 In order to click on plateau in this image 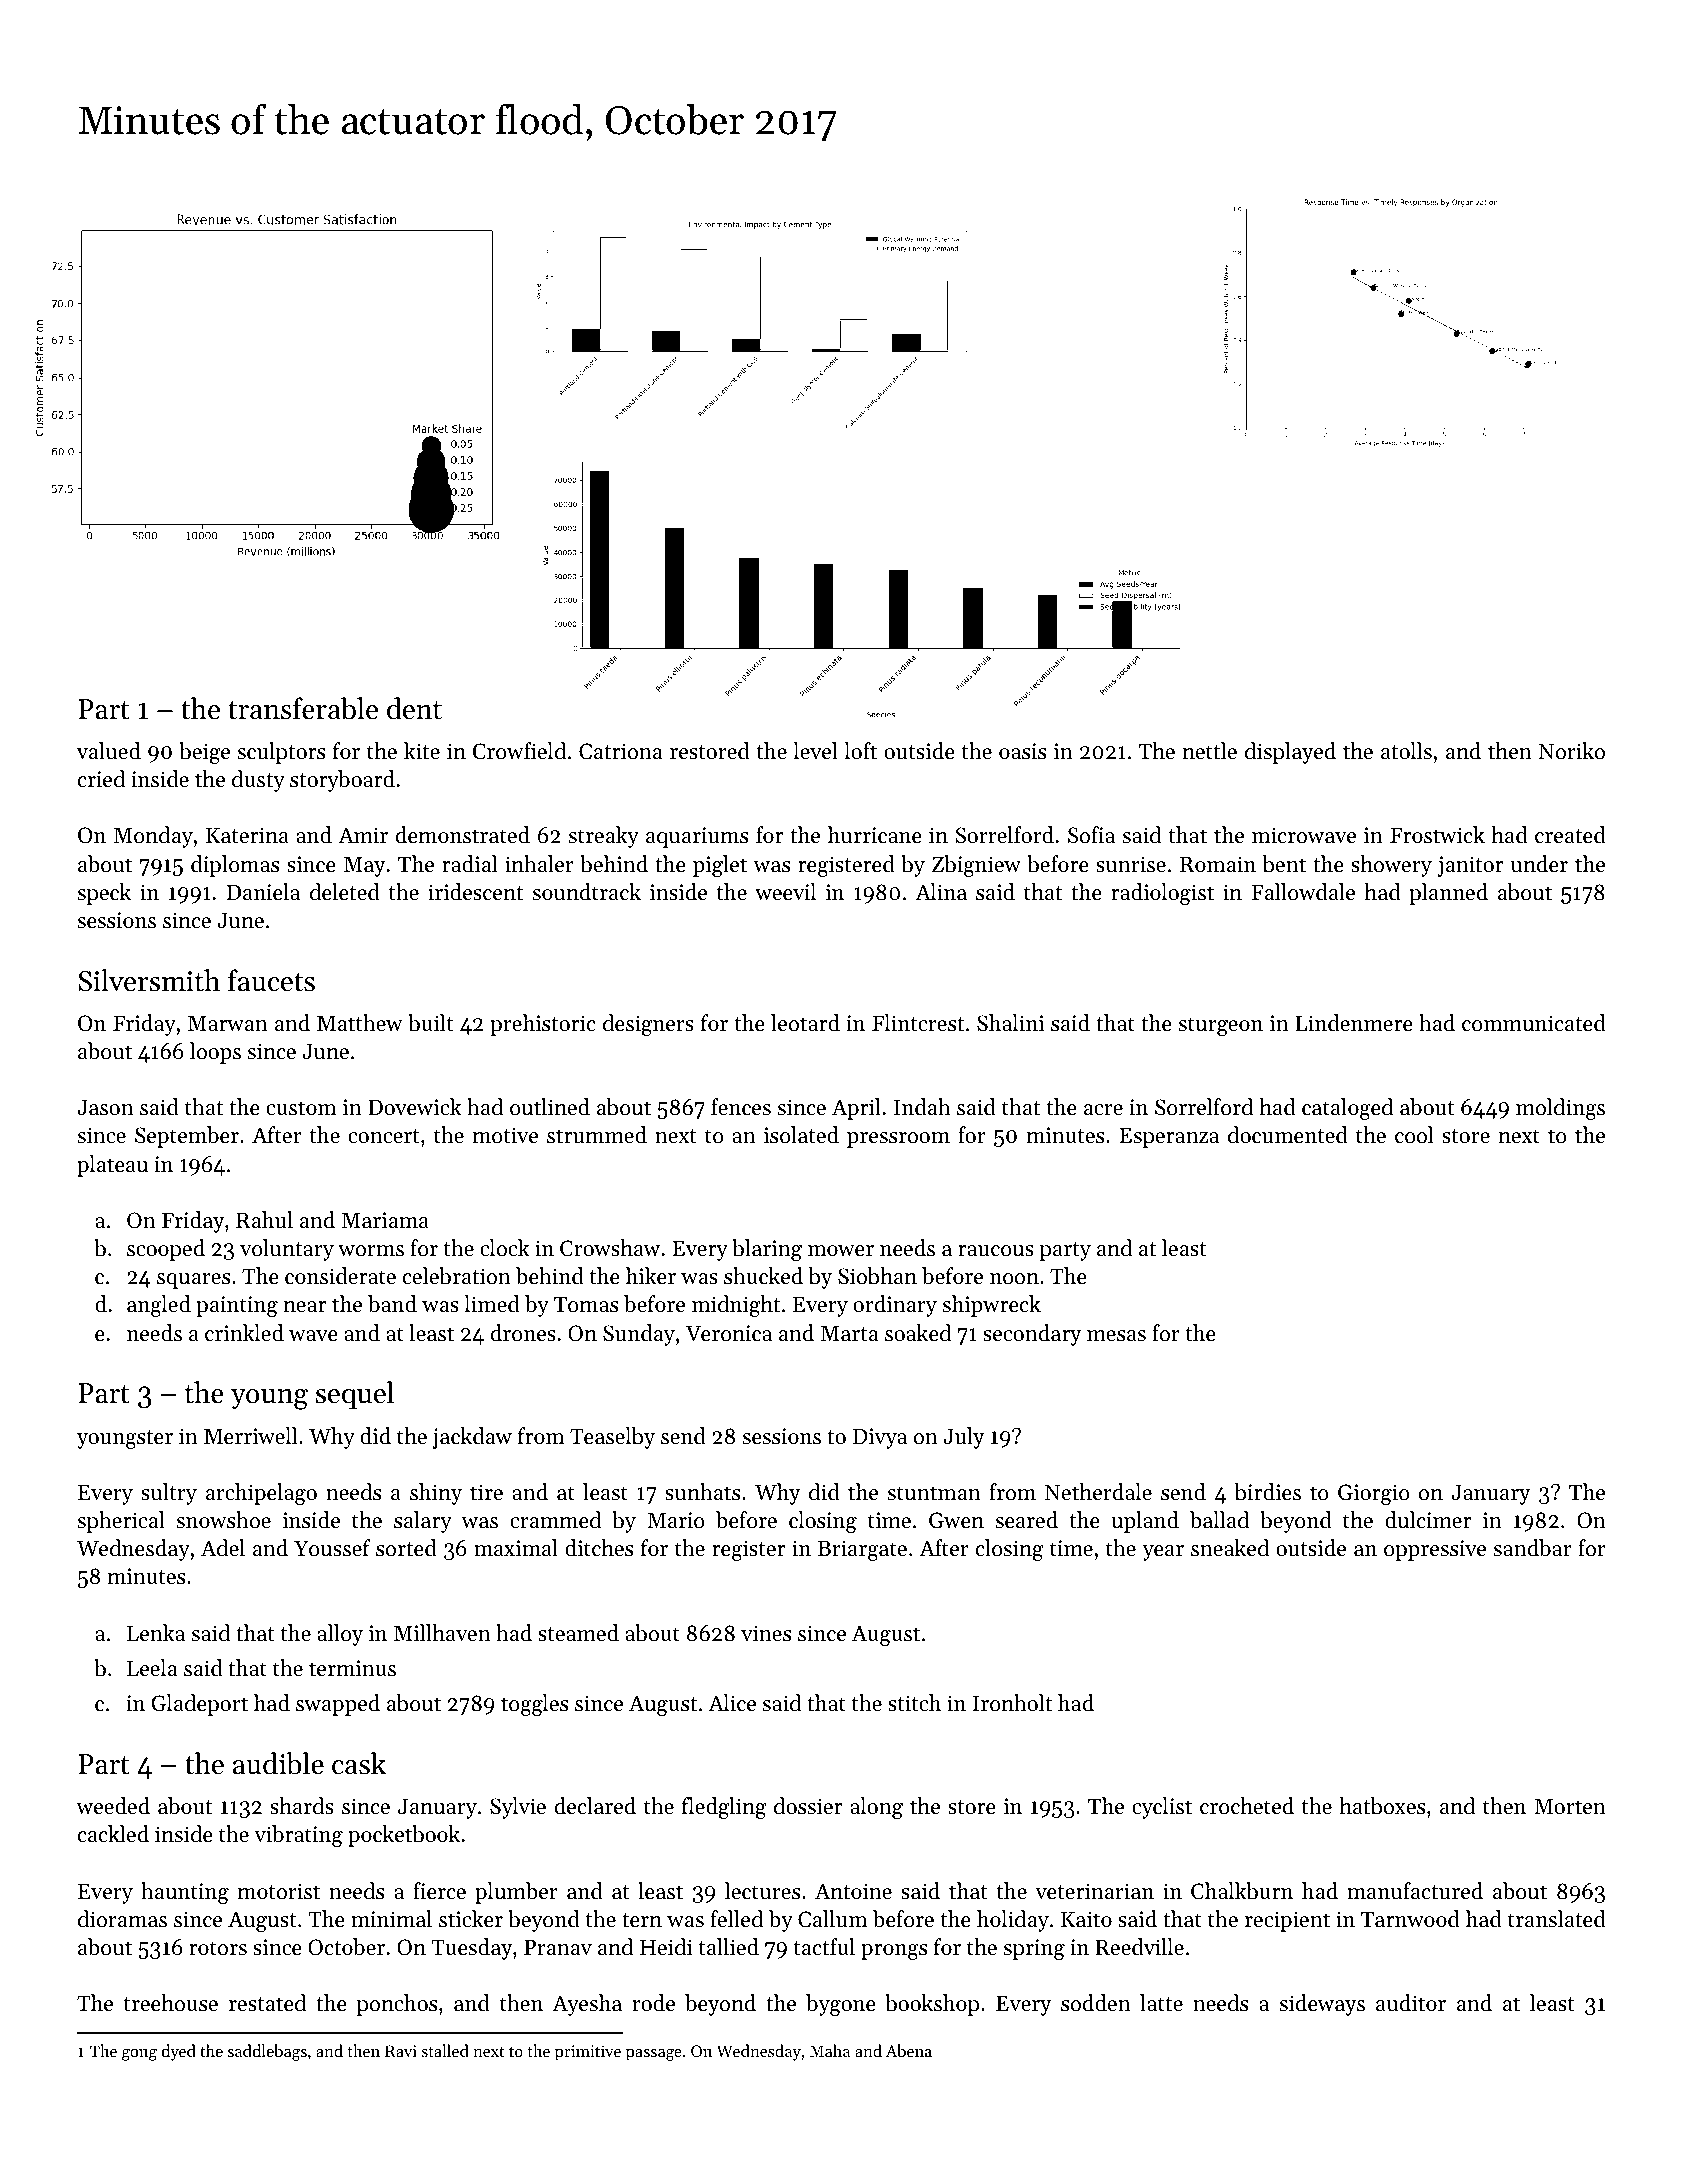, I will do `click(112, 1166)`.
